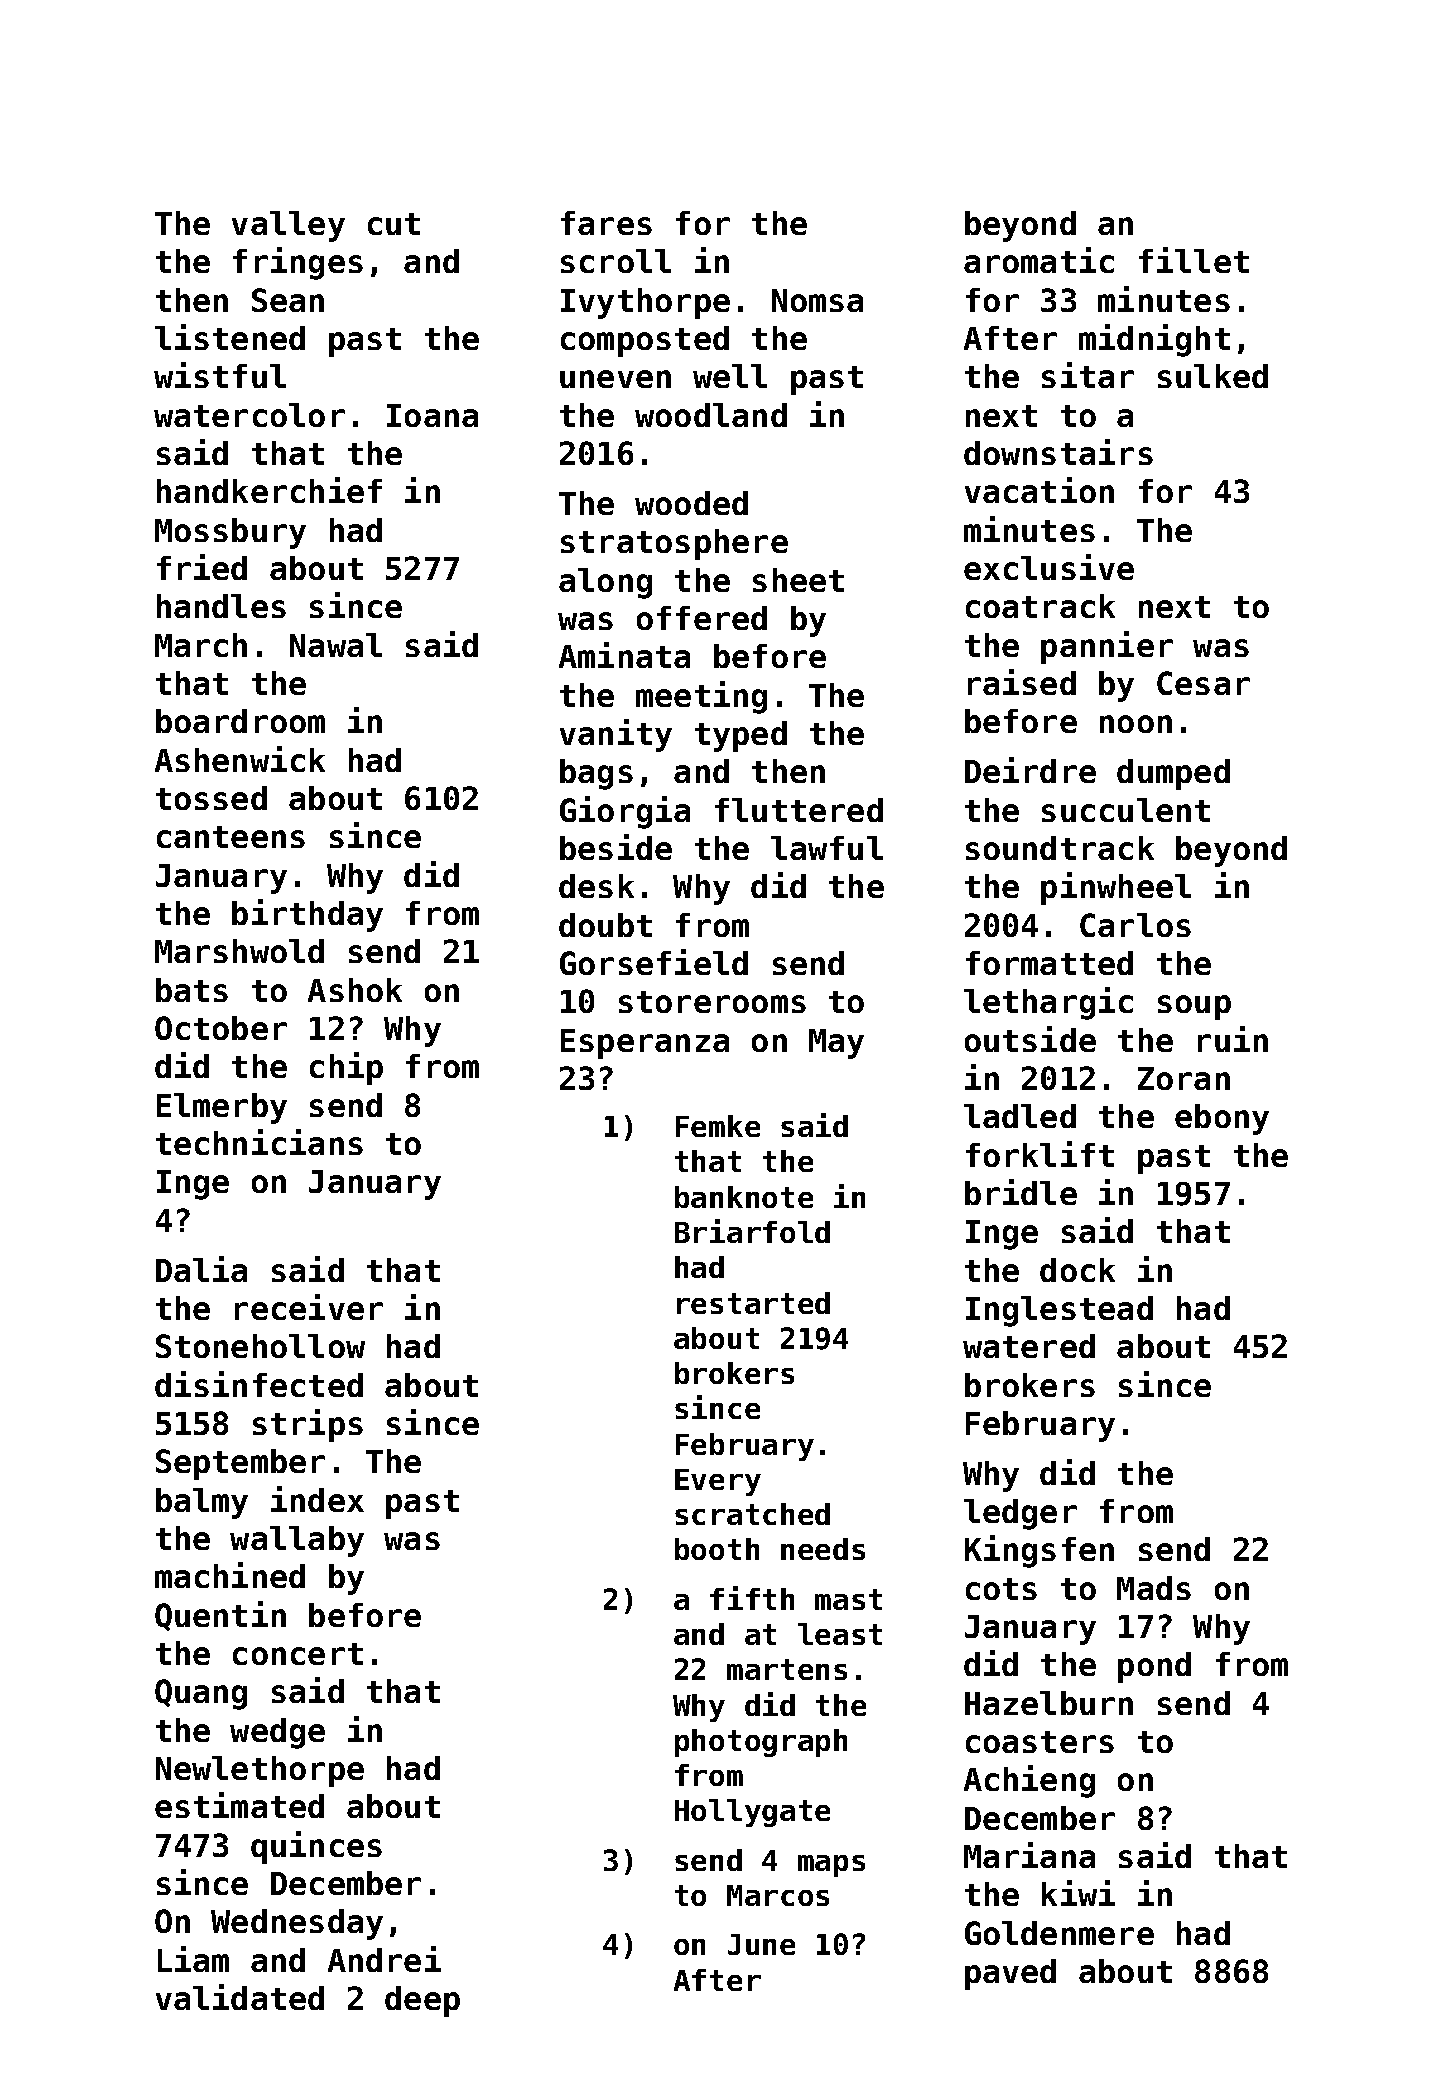 The width and height of the screenshot is (1450, 2100). Describe the element at coordinates (744, 1197) in the screenshot. I see `banknote` at that location.
